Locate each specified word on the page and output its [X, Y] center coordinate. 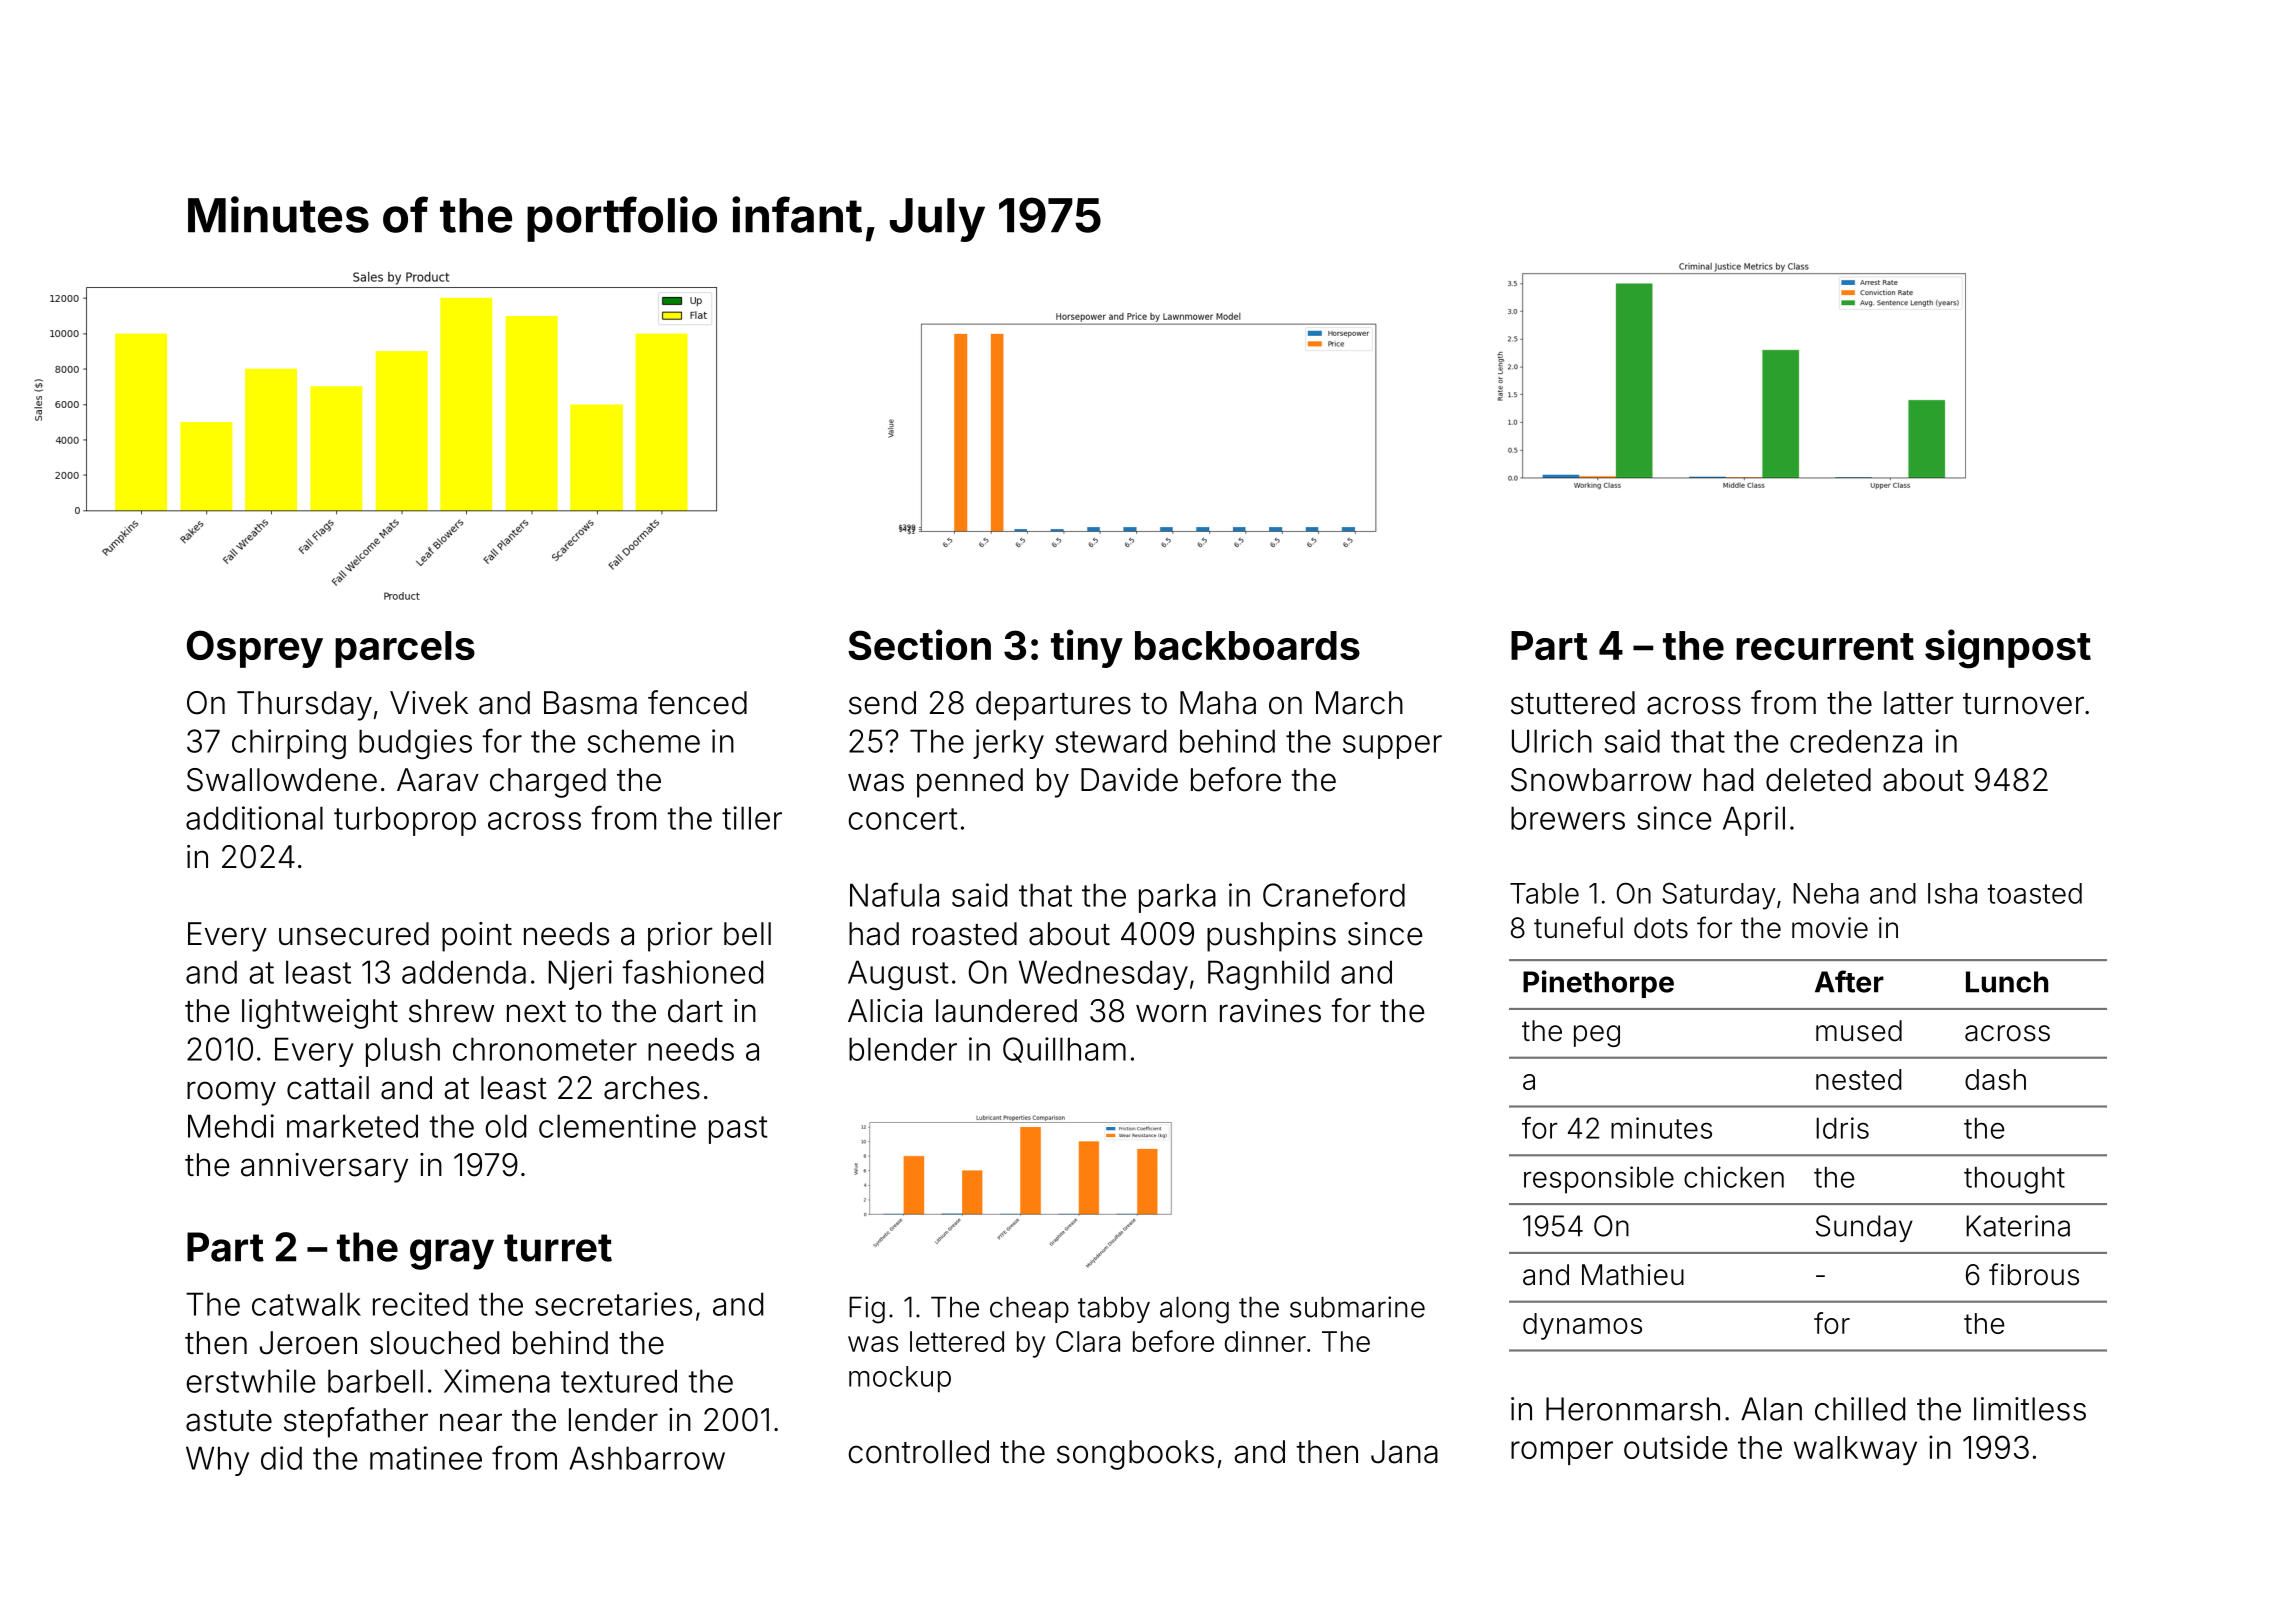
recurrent [1825, 646]
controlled [918, 1452]
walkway [1855, 1450]
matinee [426, 1458]
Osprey [255, 649]
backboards [1247, 645]
